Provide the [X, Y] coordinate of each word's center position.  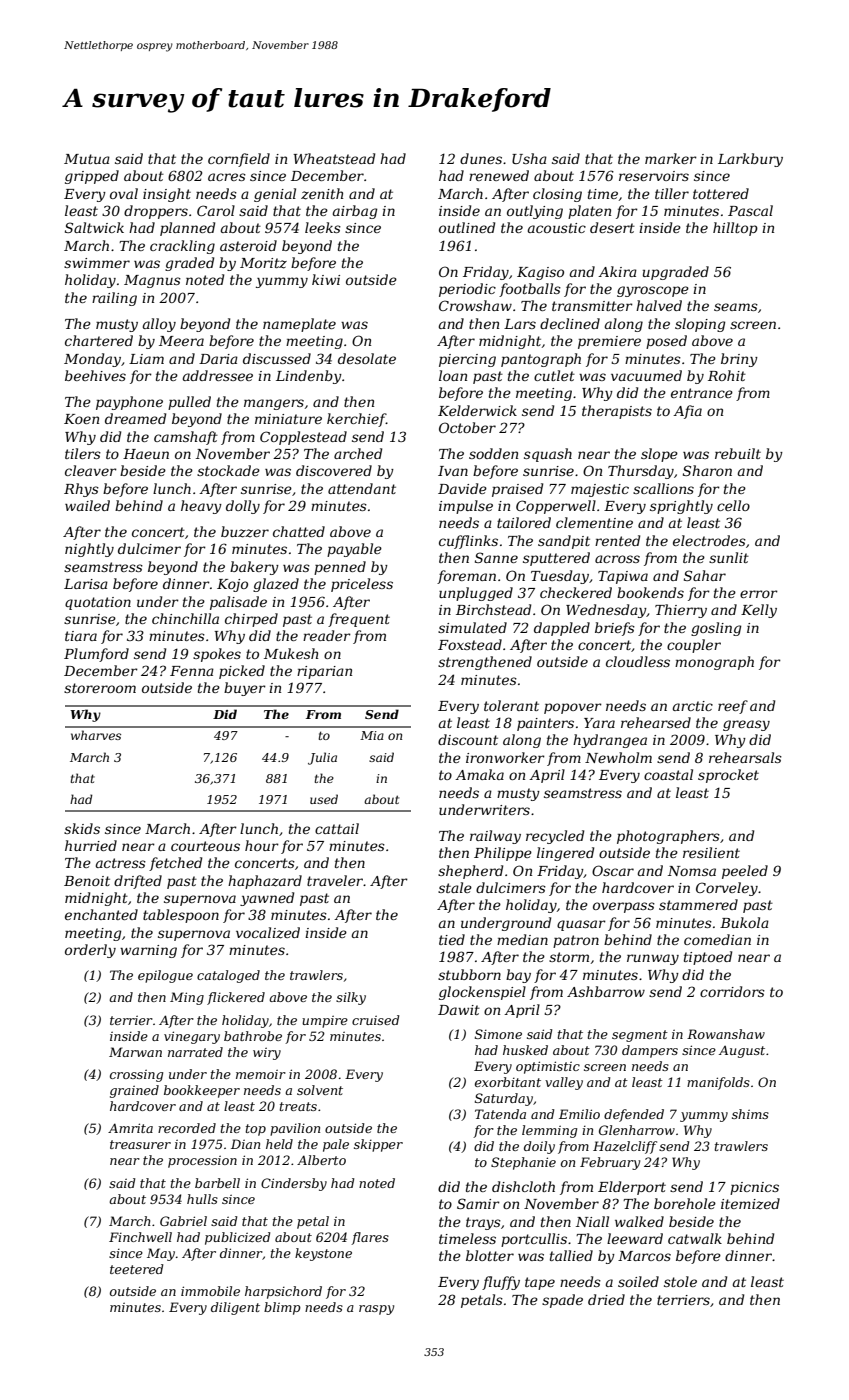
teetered [136, 1269]
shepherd [470, 872]
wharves [96, 735]
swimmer [97, 263]
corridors [732, 991]
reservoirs [654, 176]
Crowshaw [475, 305]
